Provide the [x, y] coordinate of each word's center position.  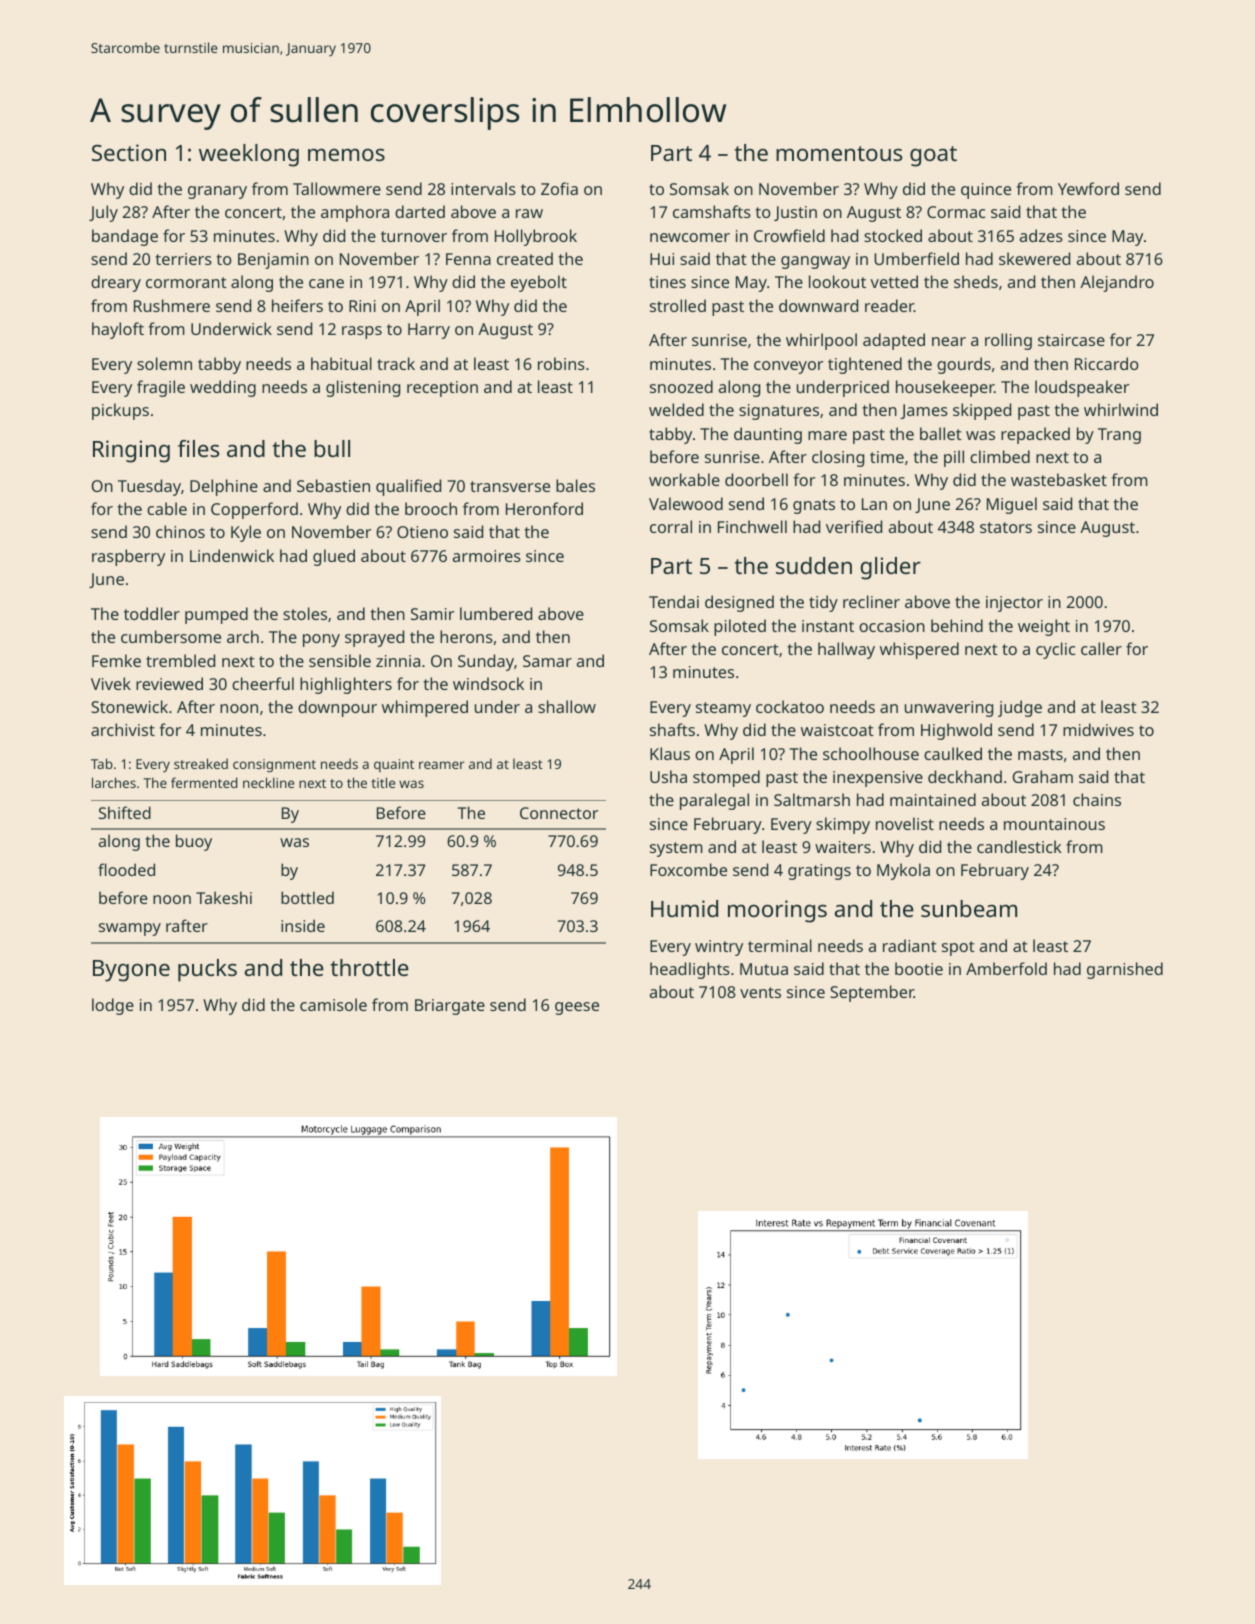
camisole [333, 1004]
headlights [690, 970]
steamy [723, 709]
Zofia [559, 188]
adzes [1041, 235]
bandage [125, 237]
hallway [846, 650]
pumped [216, 615]
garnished [1125, 970]
